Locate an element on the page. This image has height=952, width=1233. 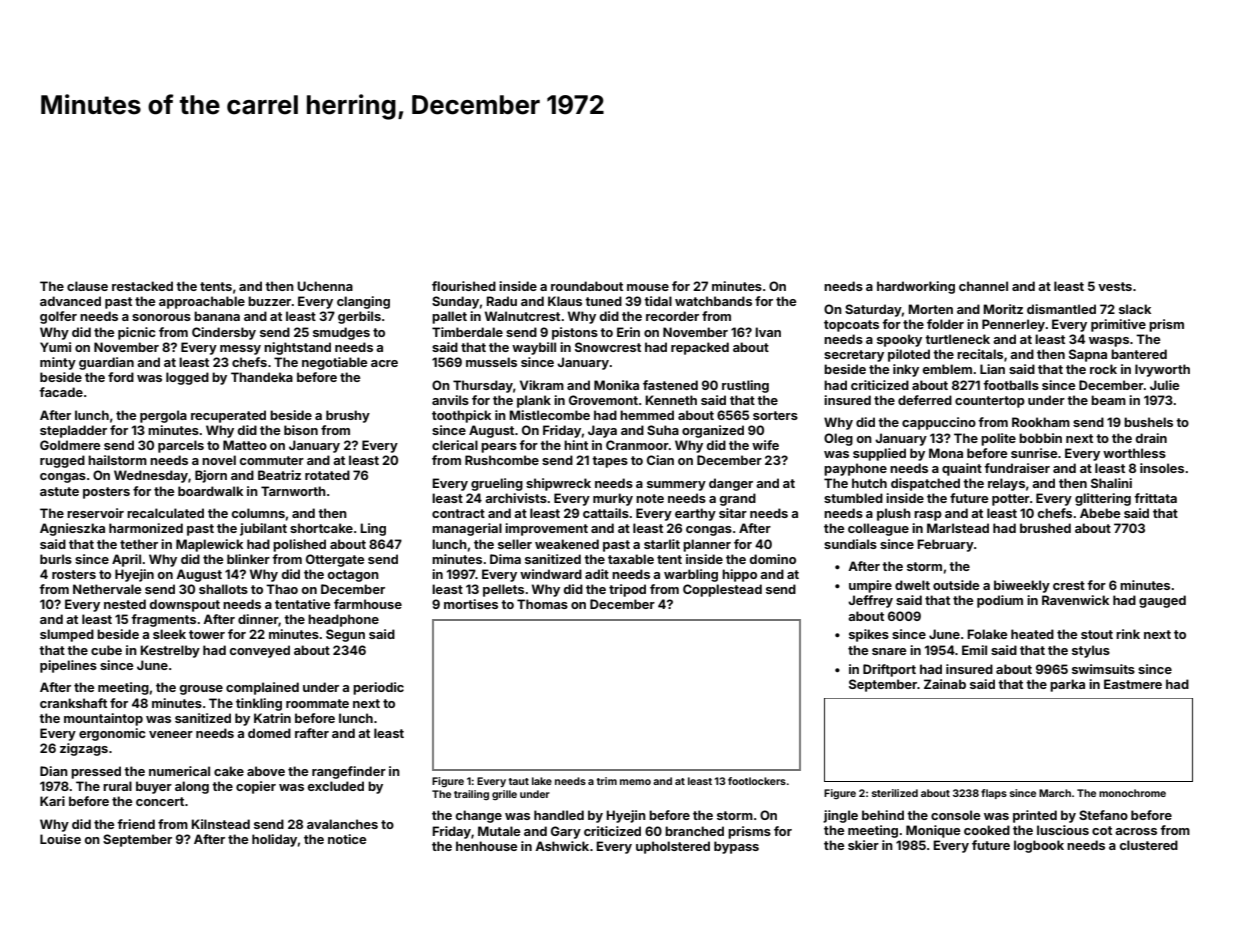
Ashwick is located at coordinates (562, 846).
